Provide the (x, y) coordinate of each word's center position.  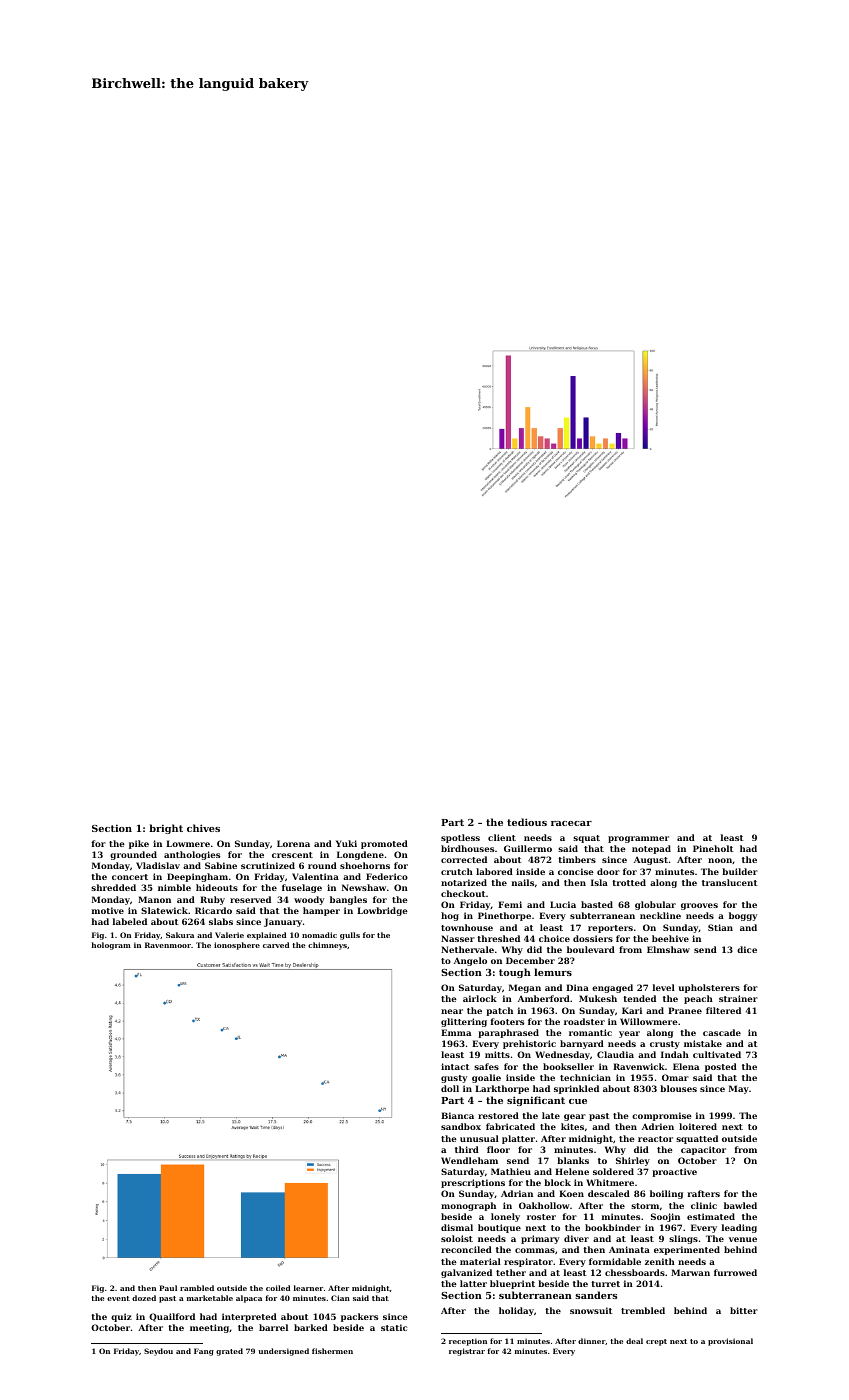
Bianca (457, 1115)
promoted (384, 844)
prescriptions (473, 1183)
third (467, 1149)
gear (575, 1117)
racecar (571, 823)
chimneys (327, 946)
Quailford (172, 1317)
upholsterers (709, 988)
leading (739, 1228)
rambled (197, 1288)
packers (359, 1317)
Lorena (293, 843)
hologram (111, 946)
